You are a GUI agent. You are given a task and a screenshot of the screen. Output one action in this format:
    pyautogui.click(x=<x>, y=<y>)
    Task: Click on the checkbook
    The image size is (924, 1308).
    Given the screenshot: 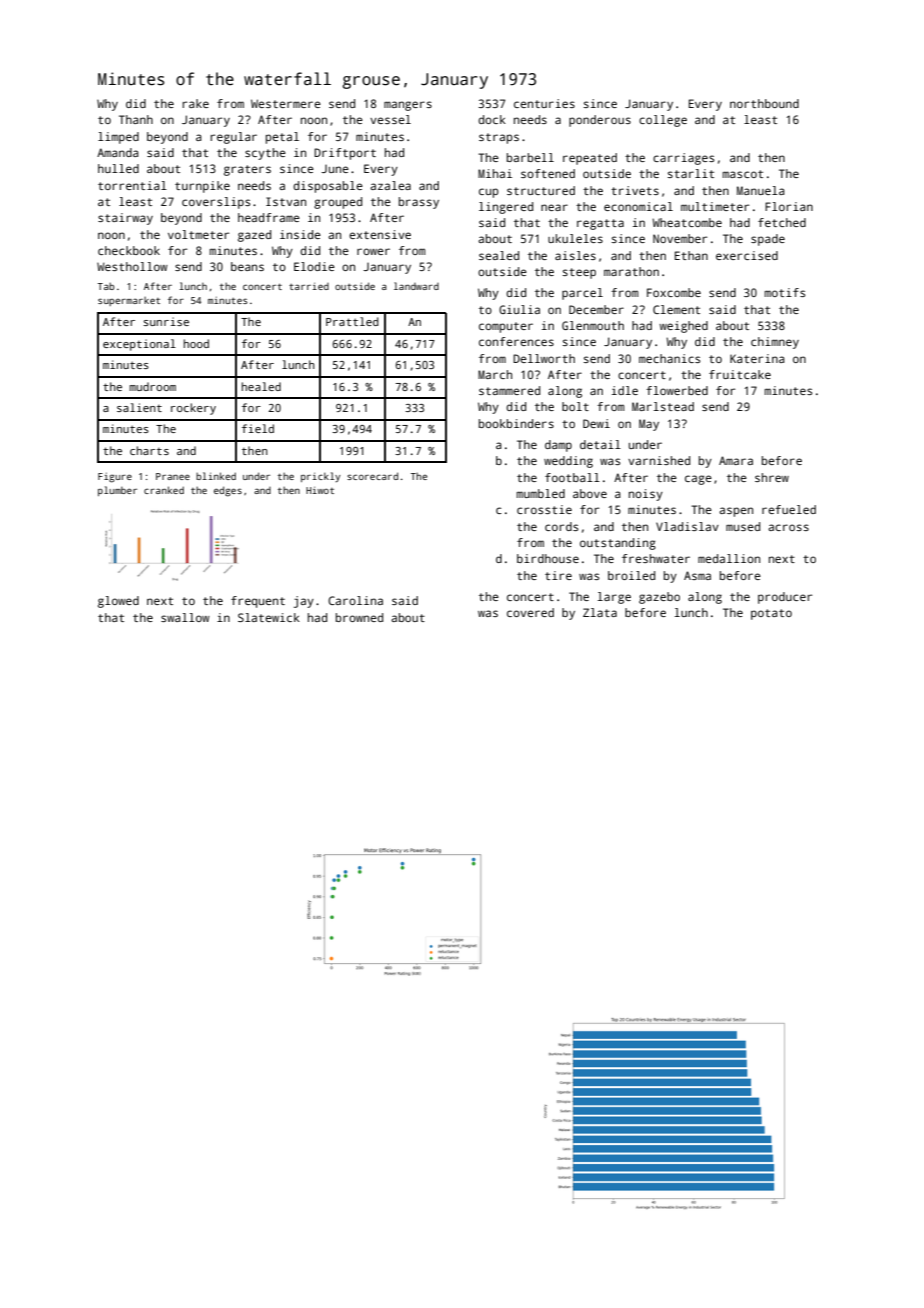 What is the action you would take?
    pyautogui.click(x=129, y=250)
